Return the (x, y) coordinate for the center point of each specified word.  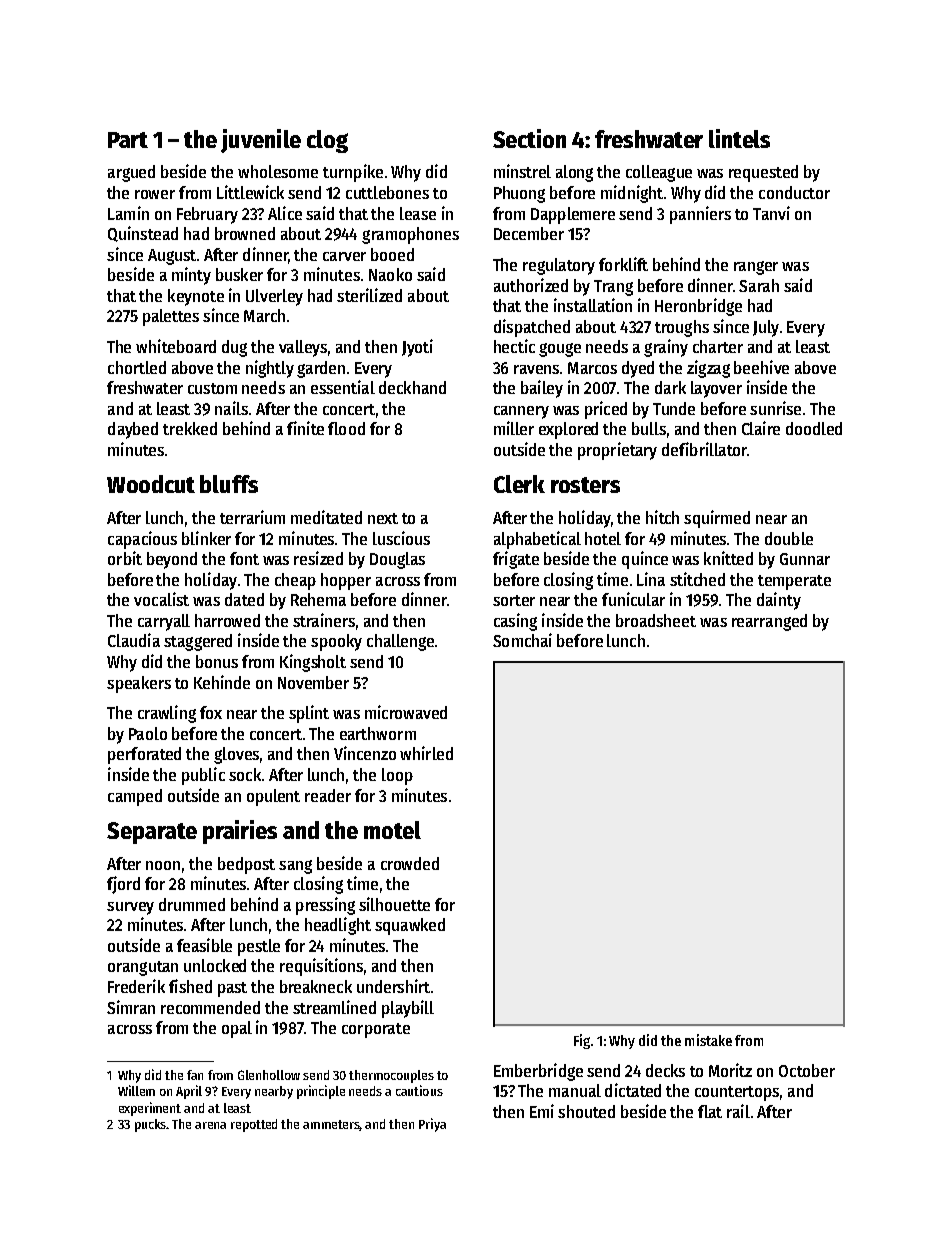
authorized (531, 285)
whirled (426, 753)
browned (245, 233)
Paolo (148, 733)
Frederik (136, 986)
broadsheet (656, 620)
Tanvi (771, 213)
